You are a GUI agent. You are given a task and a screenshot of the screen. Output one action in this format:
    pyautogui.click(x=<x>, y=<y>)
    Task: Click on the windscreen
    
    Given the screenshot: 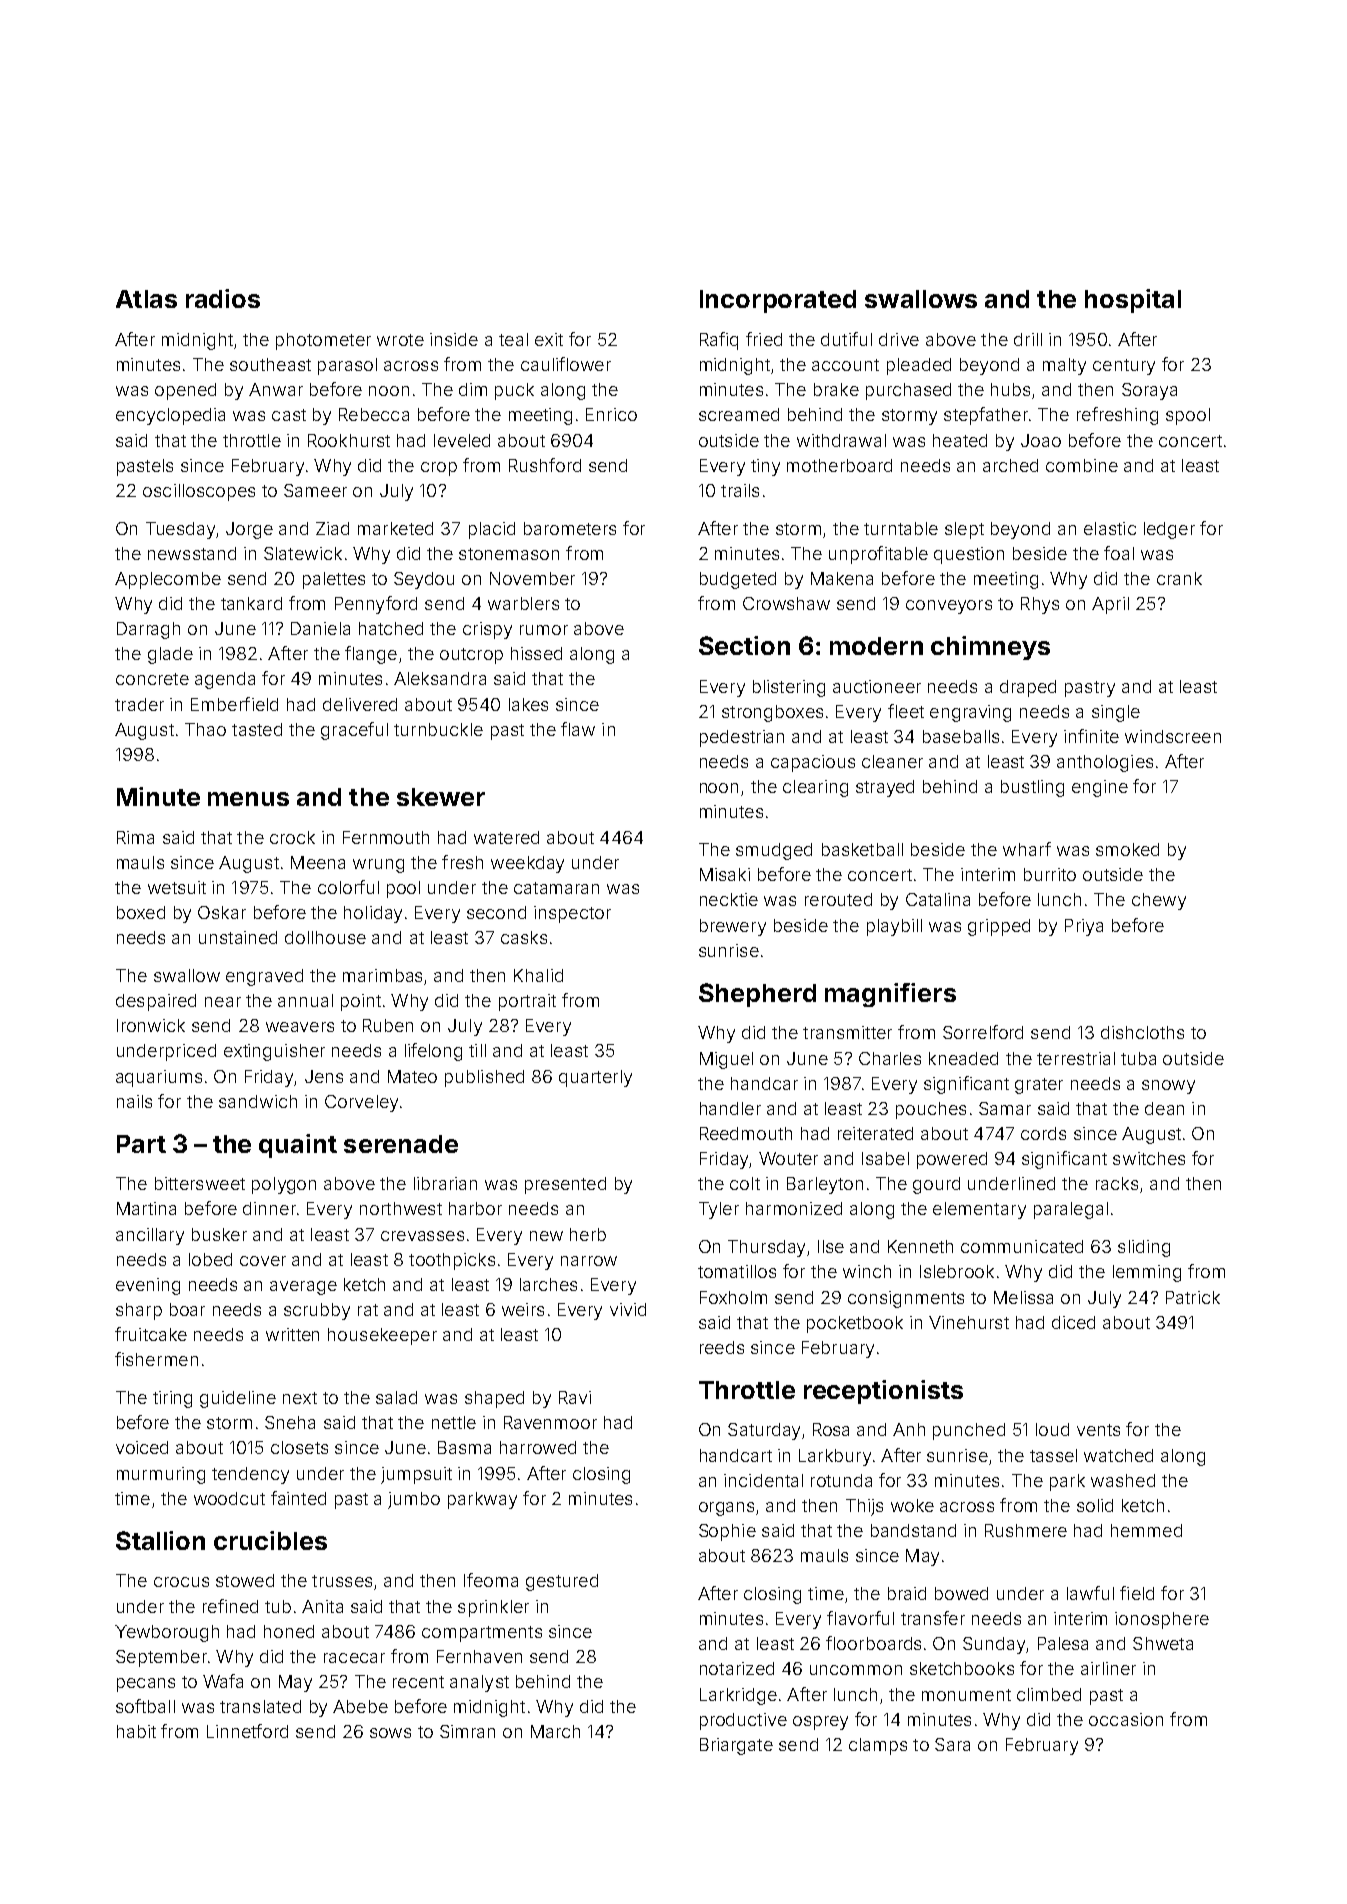 What is the action you would take?
    pyautogui.click(x=1173, y=736)
